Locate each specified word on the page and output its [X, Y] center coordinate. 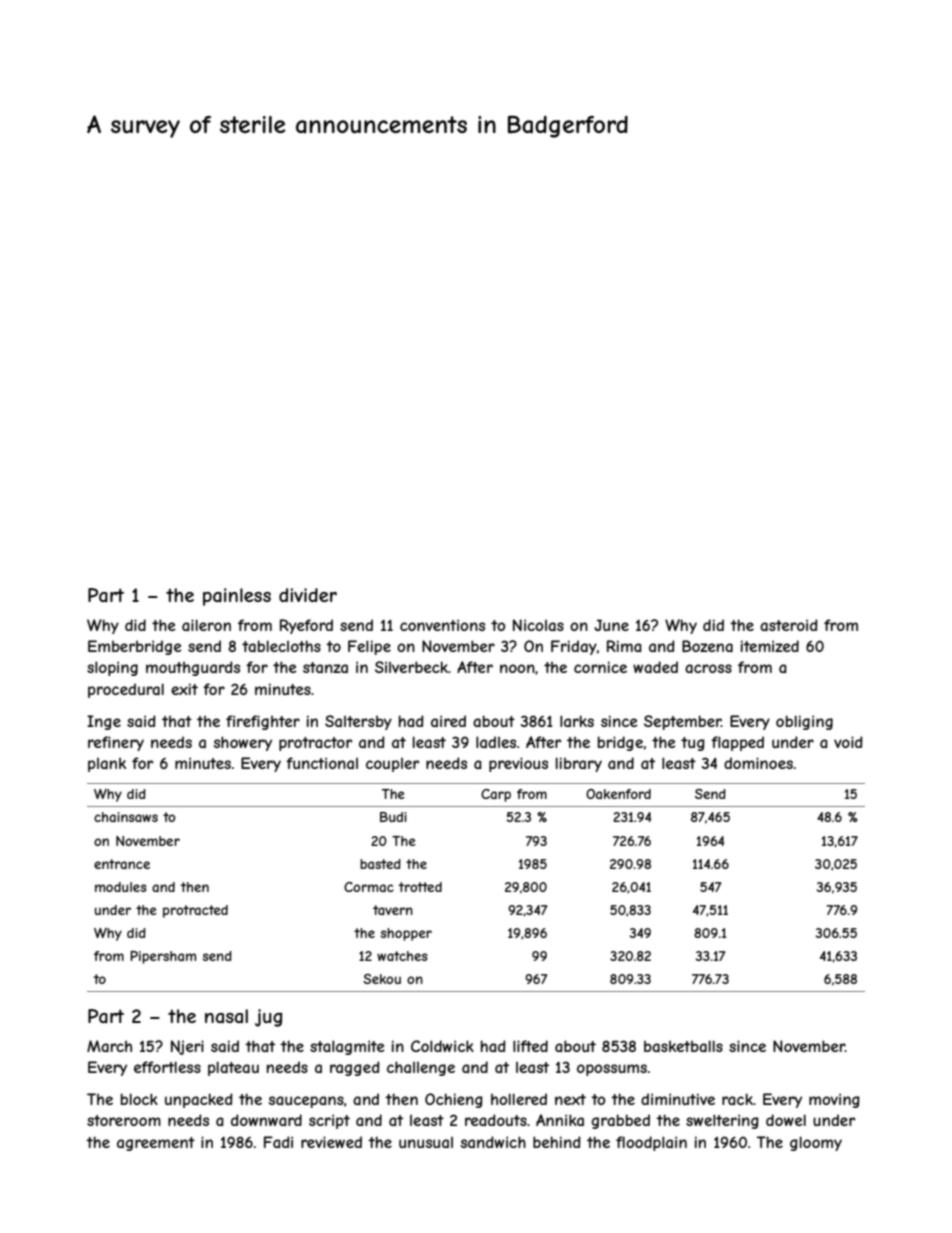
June [611, 625]
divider [308, 595]
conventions [442, 625]
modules [121, 887]
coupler [392, 765]
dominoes [758, 763]
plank [107, 765]
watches [402, 956]
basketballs [683, 1046]
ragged [355, 1068]
